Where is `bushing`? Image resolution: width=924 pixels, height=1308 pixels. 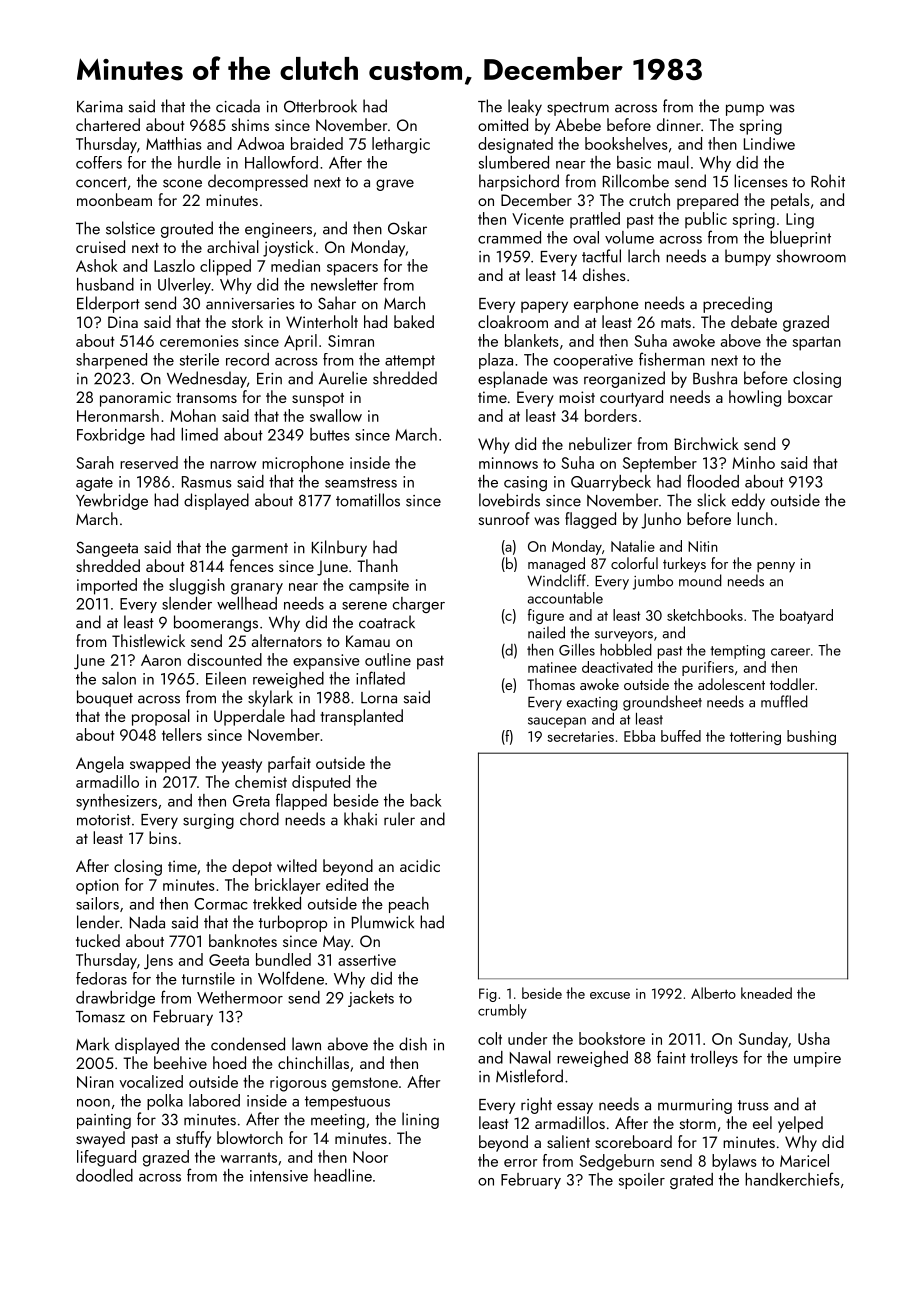
bushing is located at coordinates (811, 737).
